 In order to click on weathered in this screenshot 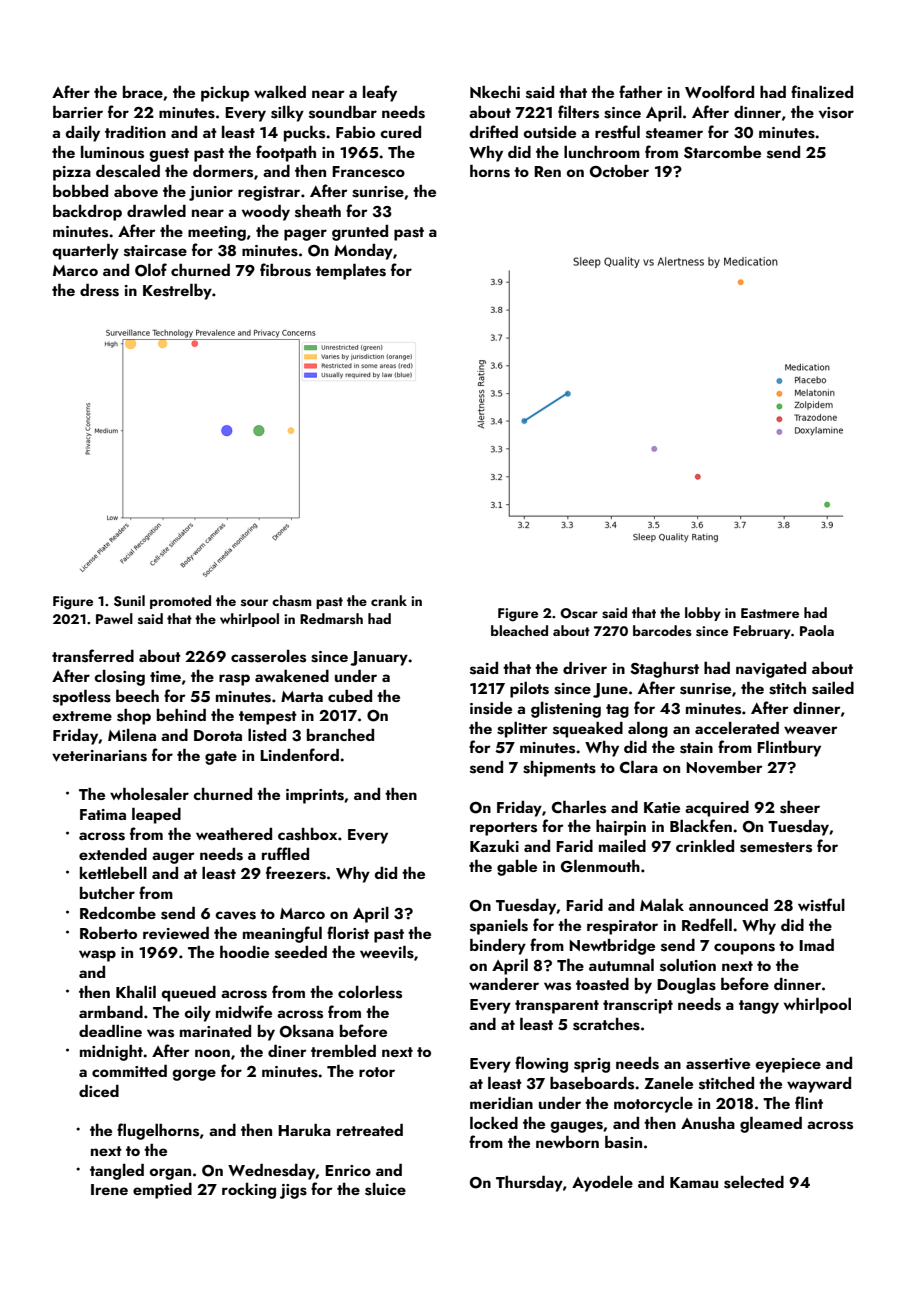, I will do `click(234, 834)`.
